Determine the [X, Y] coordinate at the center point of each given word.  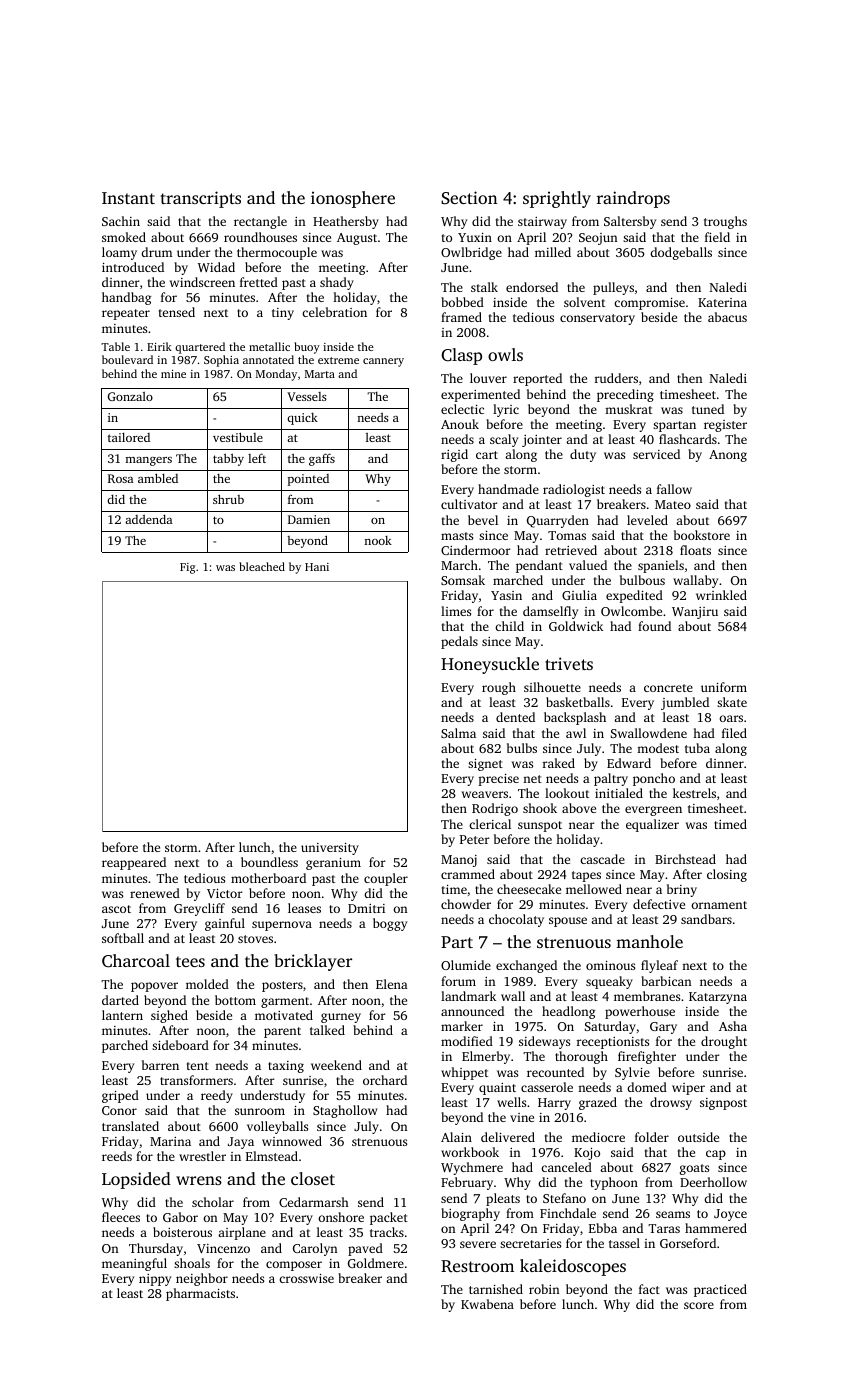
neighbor [202, 1279]
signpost [723, 1104]
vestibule [238, 437]
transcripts [201, 199]
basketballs [578, 702]
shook [540, 808]
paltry [611, 779]
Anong [728, 456]
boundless [269, 862]
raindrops [633, 199]
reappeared [134, 863]
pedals [459, 642]
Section [469, 198]
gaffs [322, 459]
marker [462, 1026]
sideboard [180, 1045]
